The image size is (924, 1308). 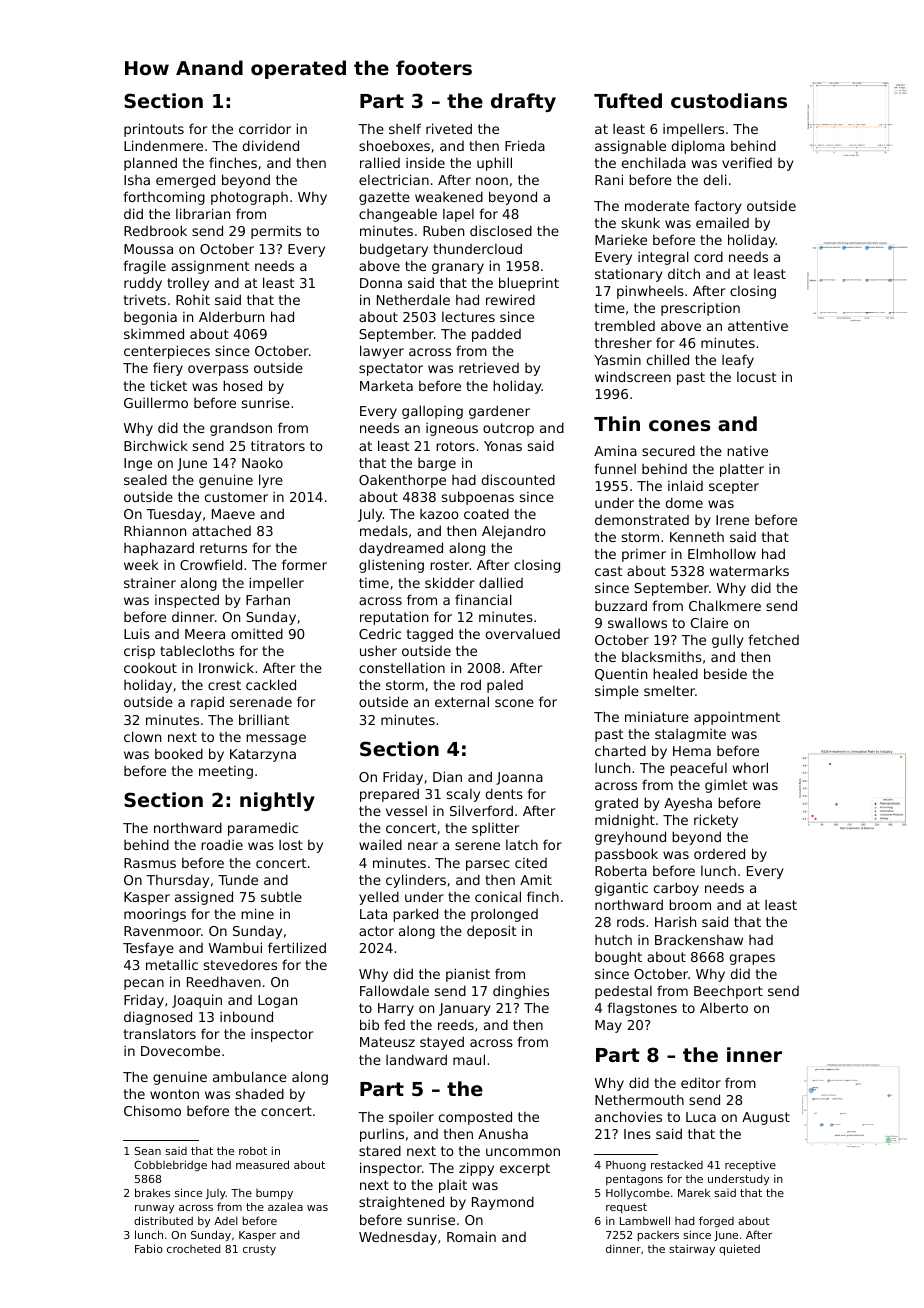 I want to click on sealed, so click(x=145, y=479).
